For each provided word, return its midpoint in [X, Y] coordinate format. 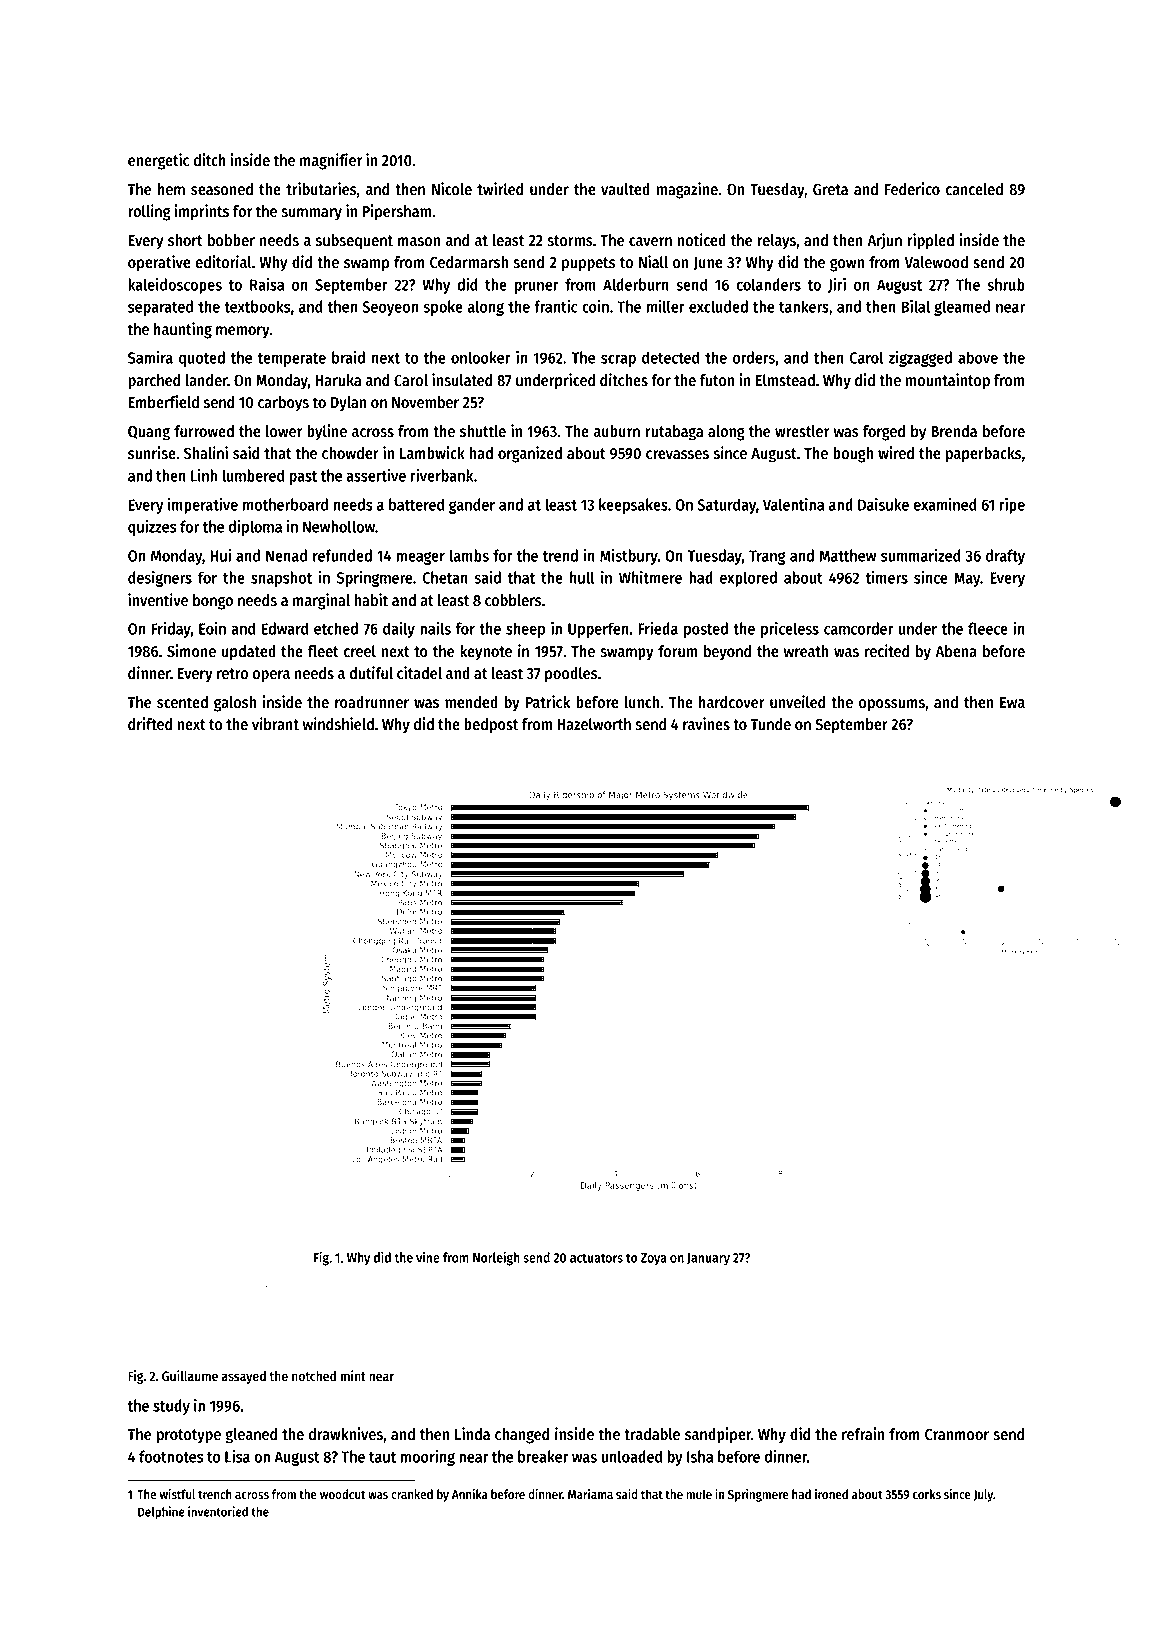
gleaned [251, 1436]
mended [471, 702]
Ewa [1012, 703]
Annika [470, 1494]
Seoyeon [390, 308]
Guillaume [190, 1376]
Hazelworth [594, 724]
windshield [338, 724]
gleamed [962, 308]
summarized [921, 555]
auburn [617, 431]
